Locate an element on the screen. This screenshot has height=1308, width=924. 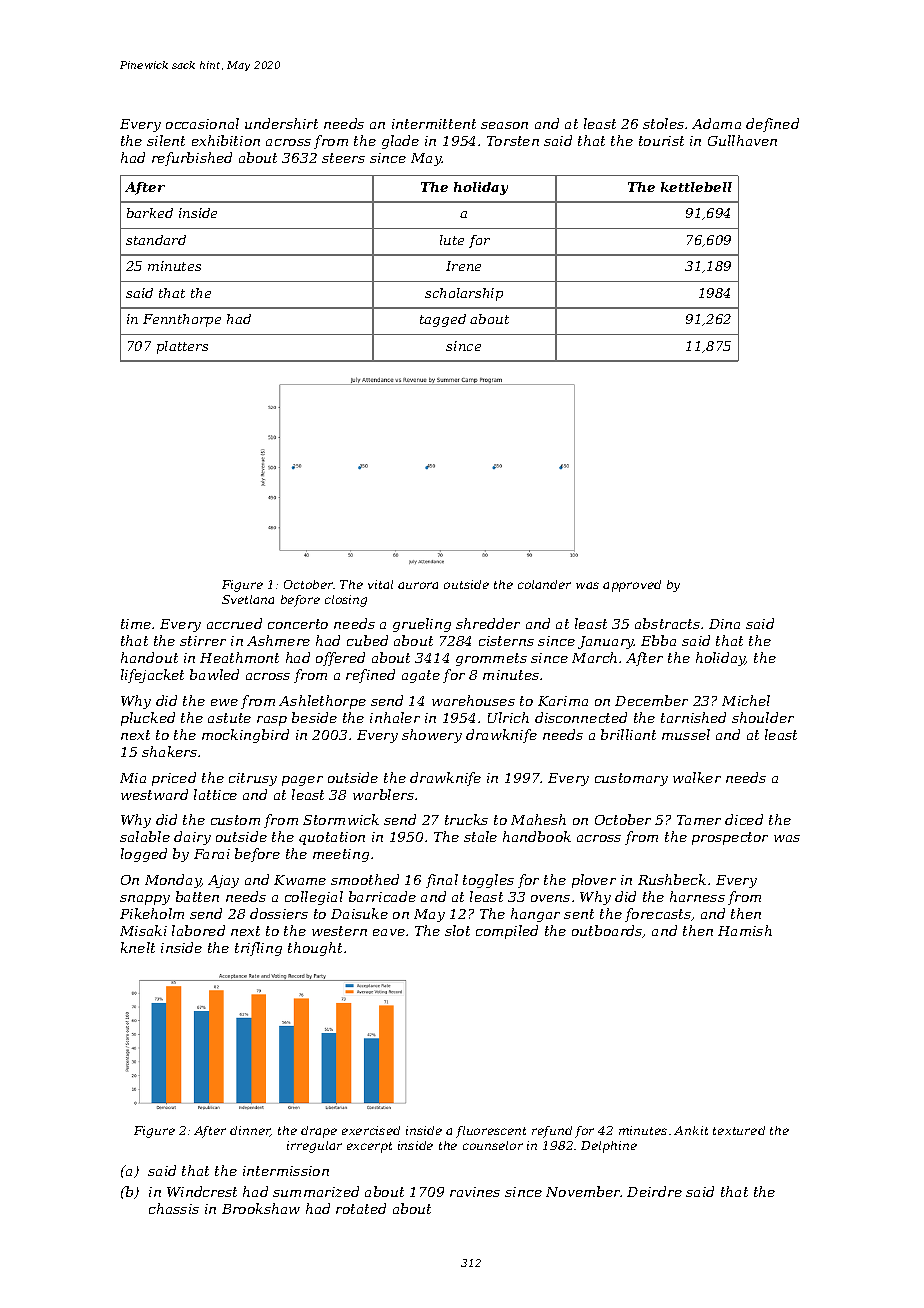
compiled is located at coordinates (507, 932).
